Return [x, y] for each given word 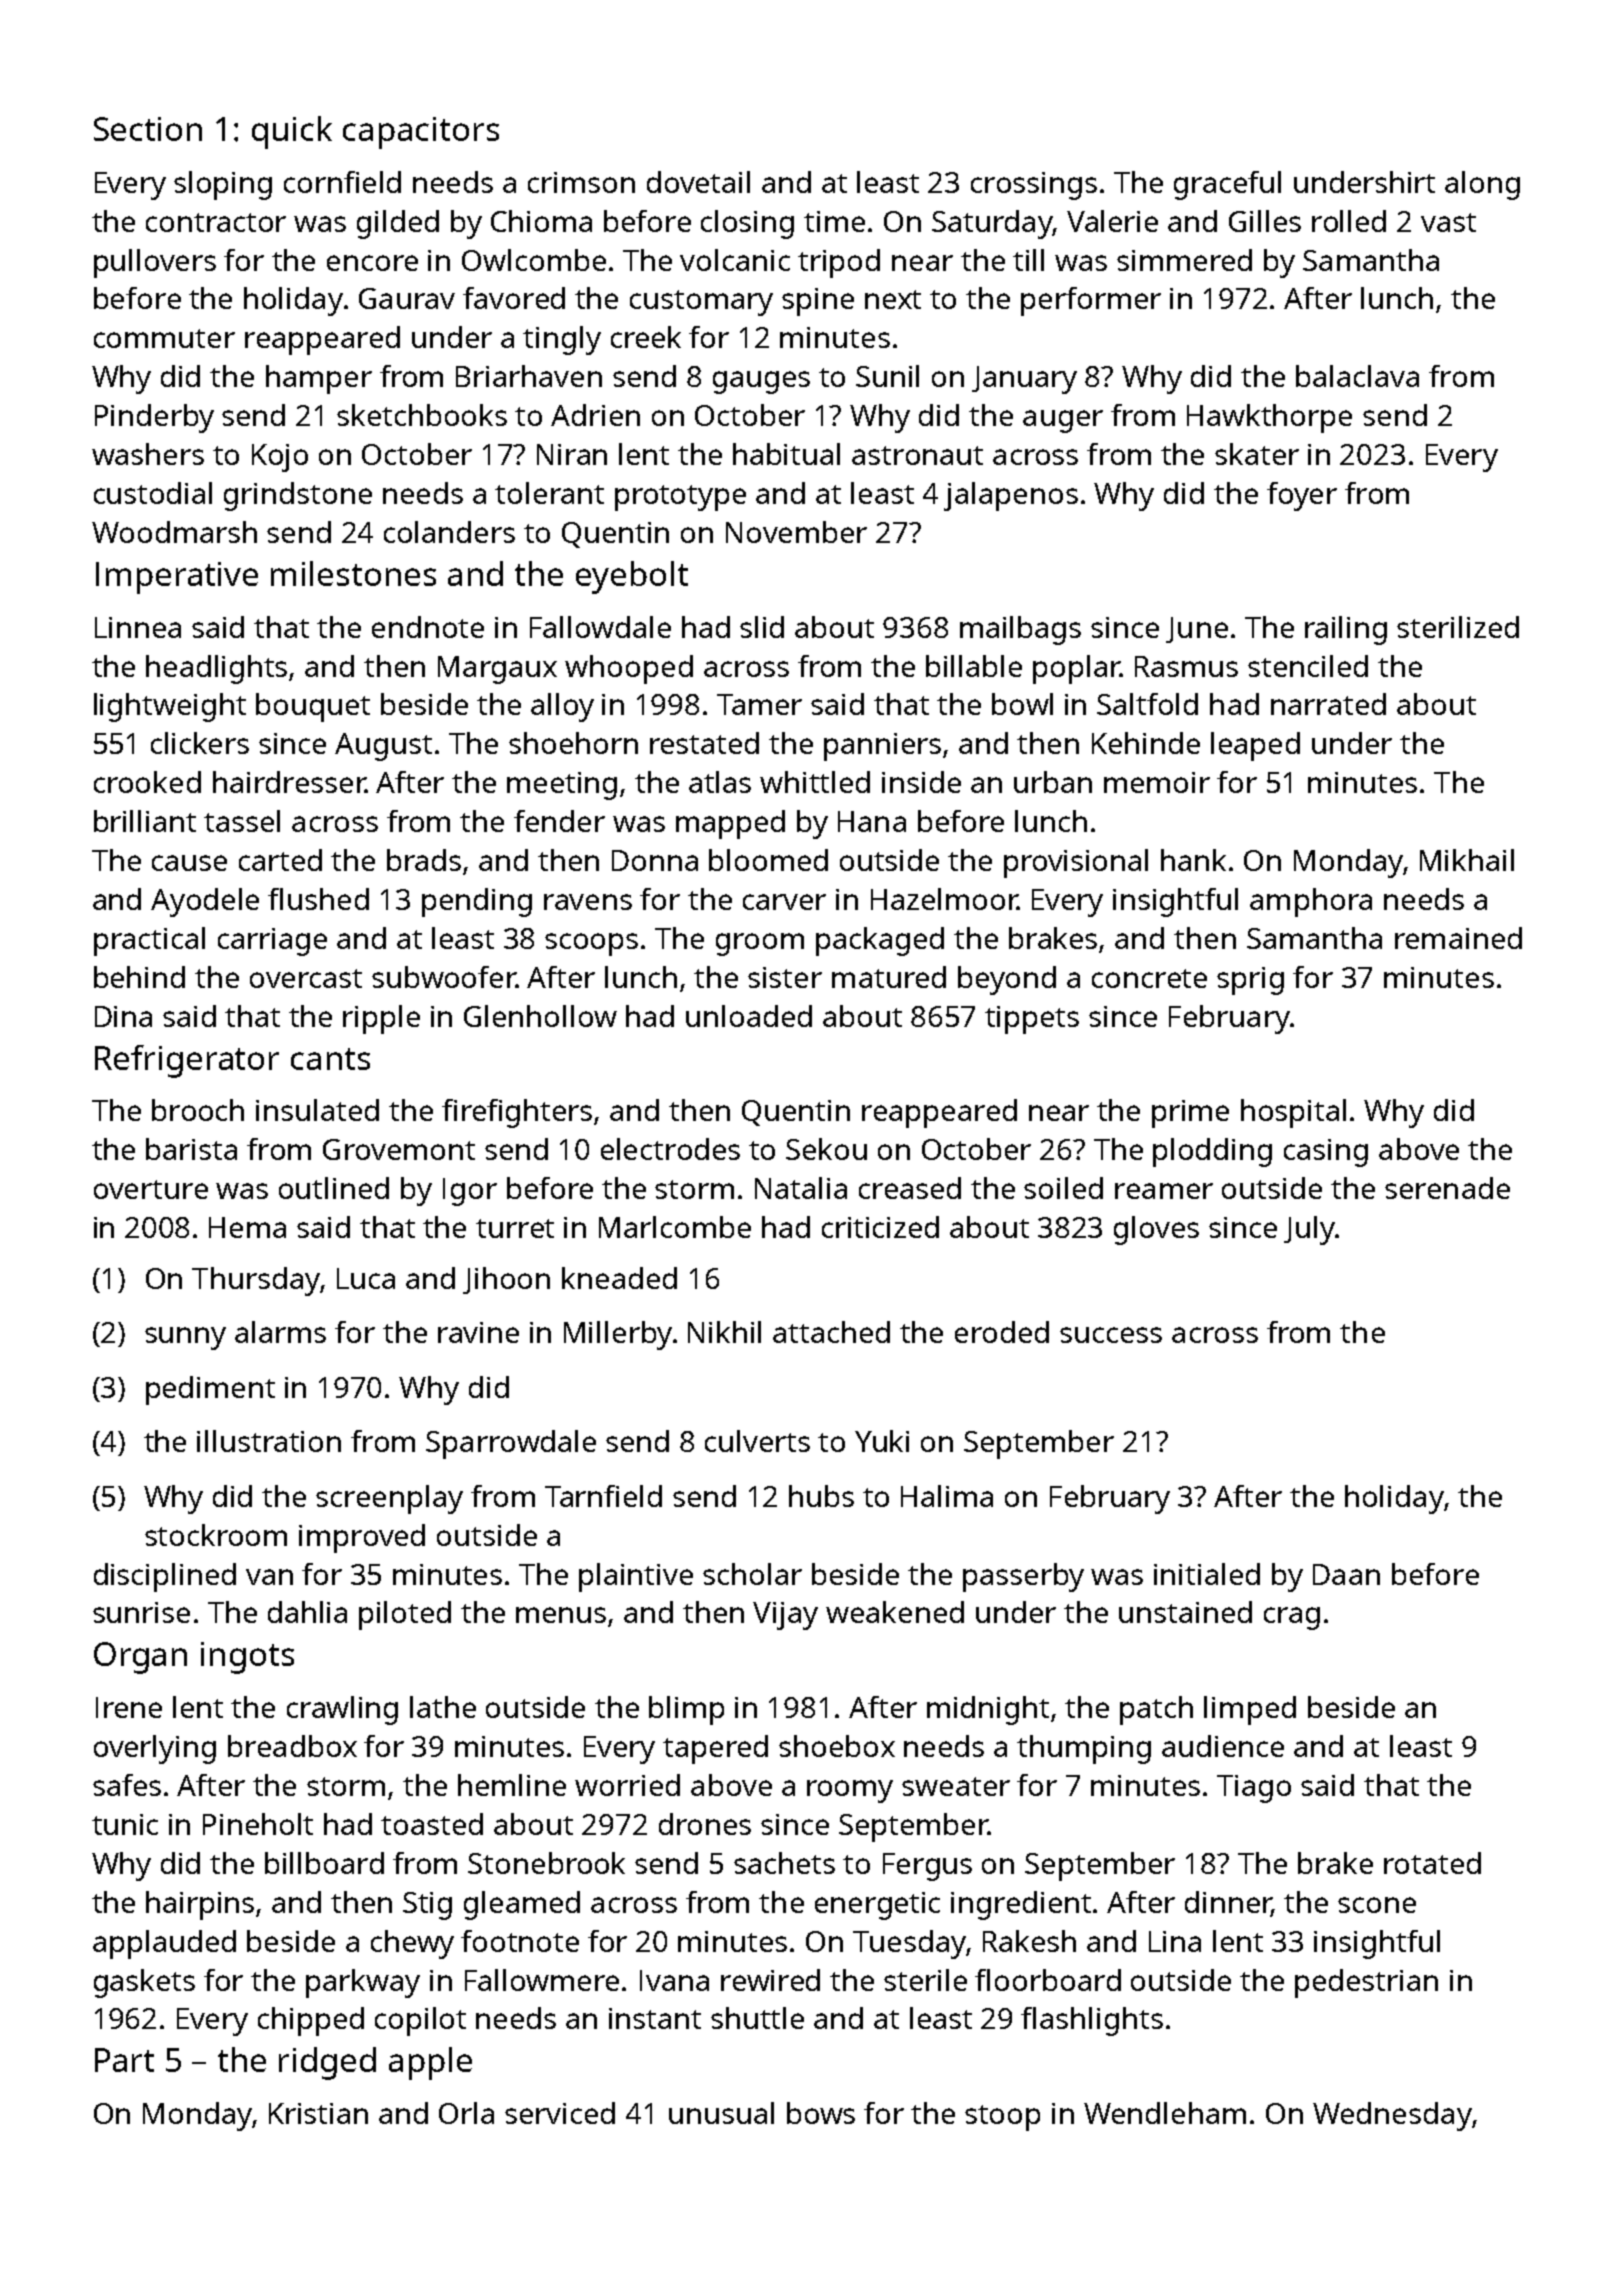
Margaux [497, 670]
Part [124, 2060]
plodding [1212, 1152]
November [796, 532]
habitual [786, 454]
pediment [210, 1390]
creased [910, 1188]
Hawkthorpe [1269, 418]
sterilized [1458, 627]
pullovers [155, 263]
